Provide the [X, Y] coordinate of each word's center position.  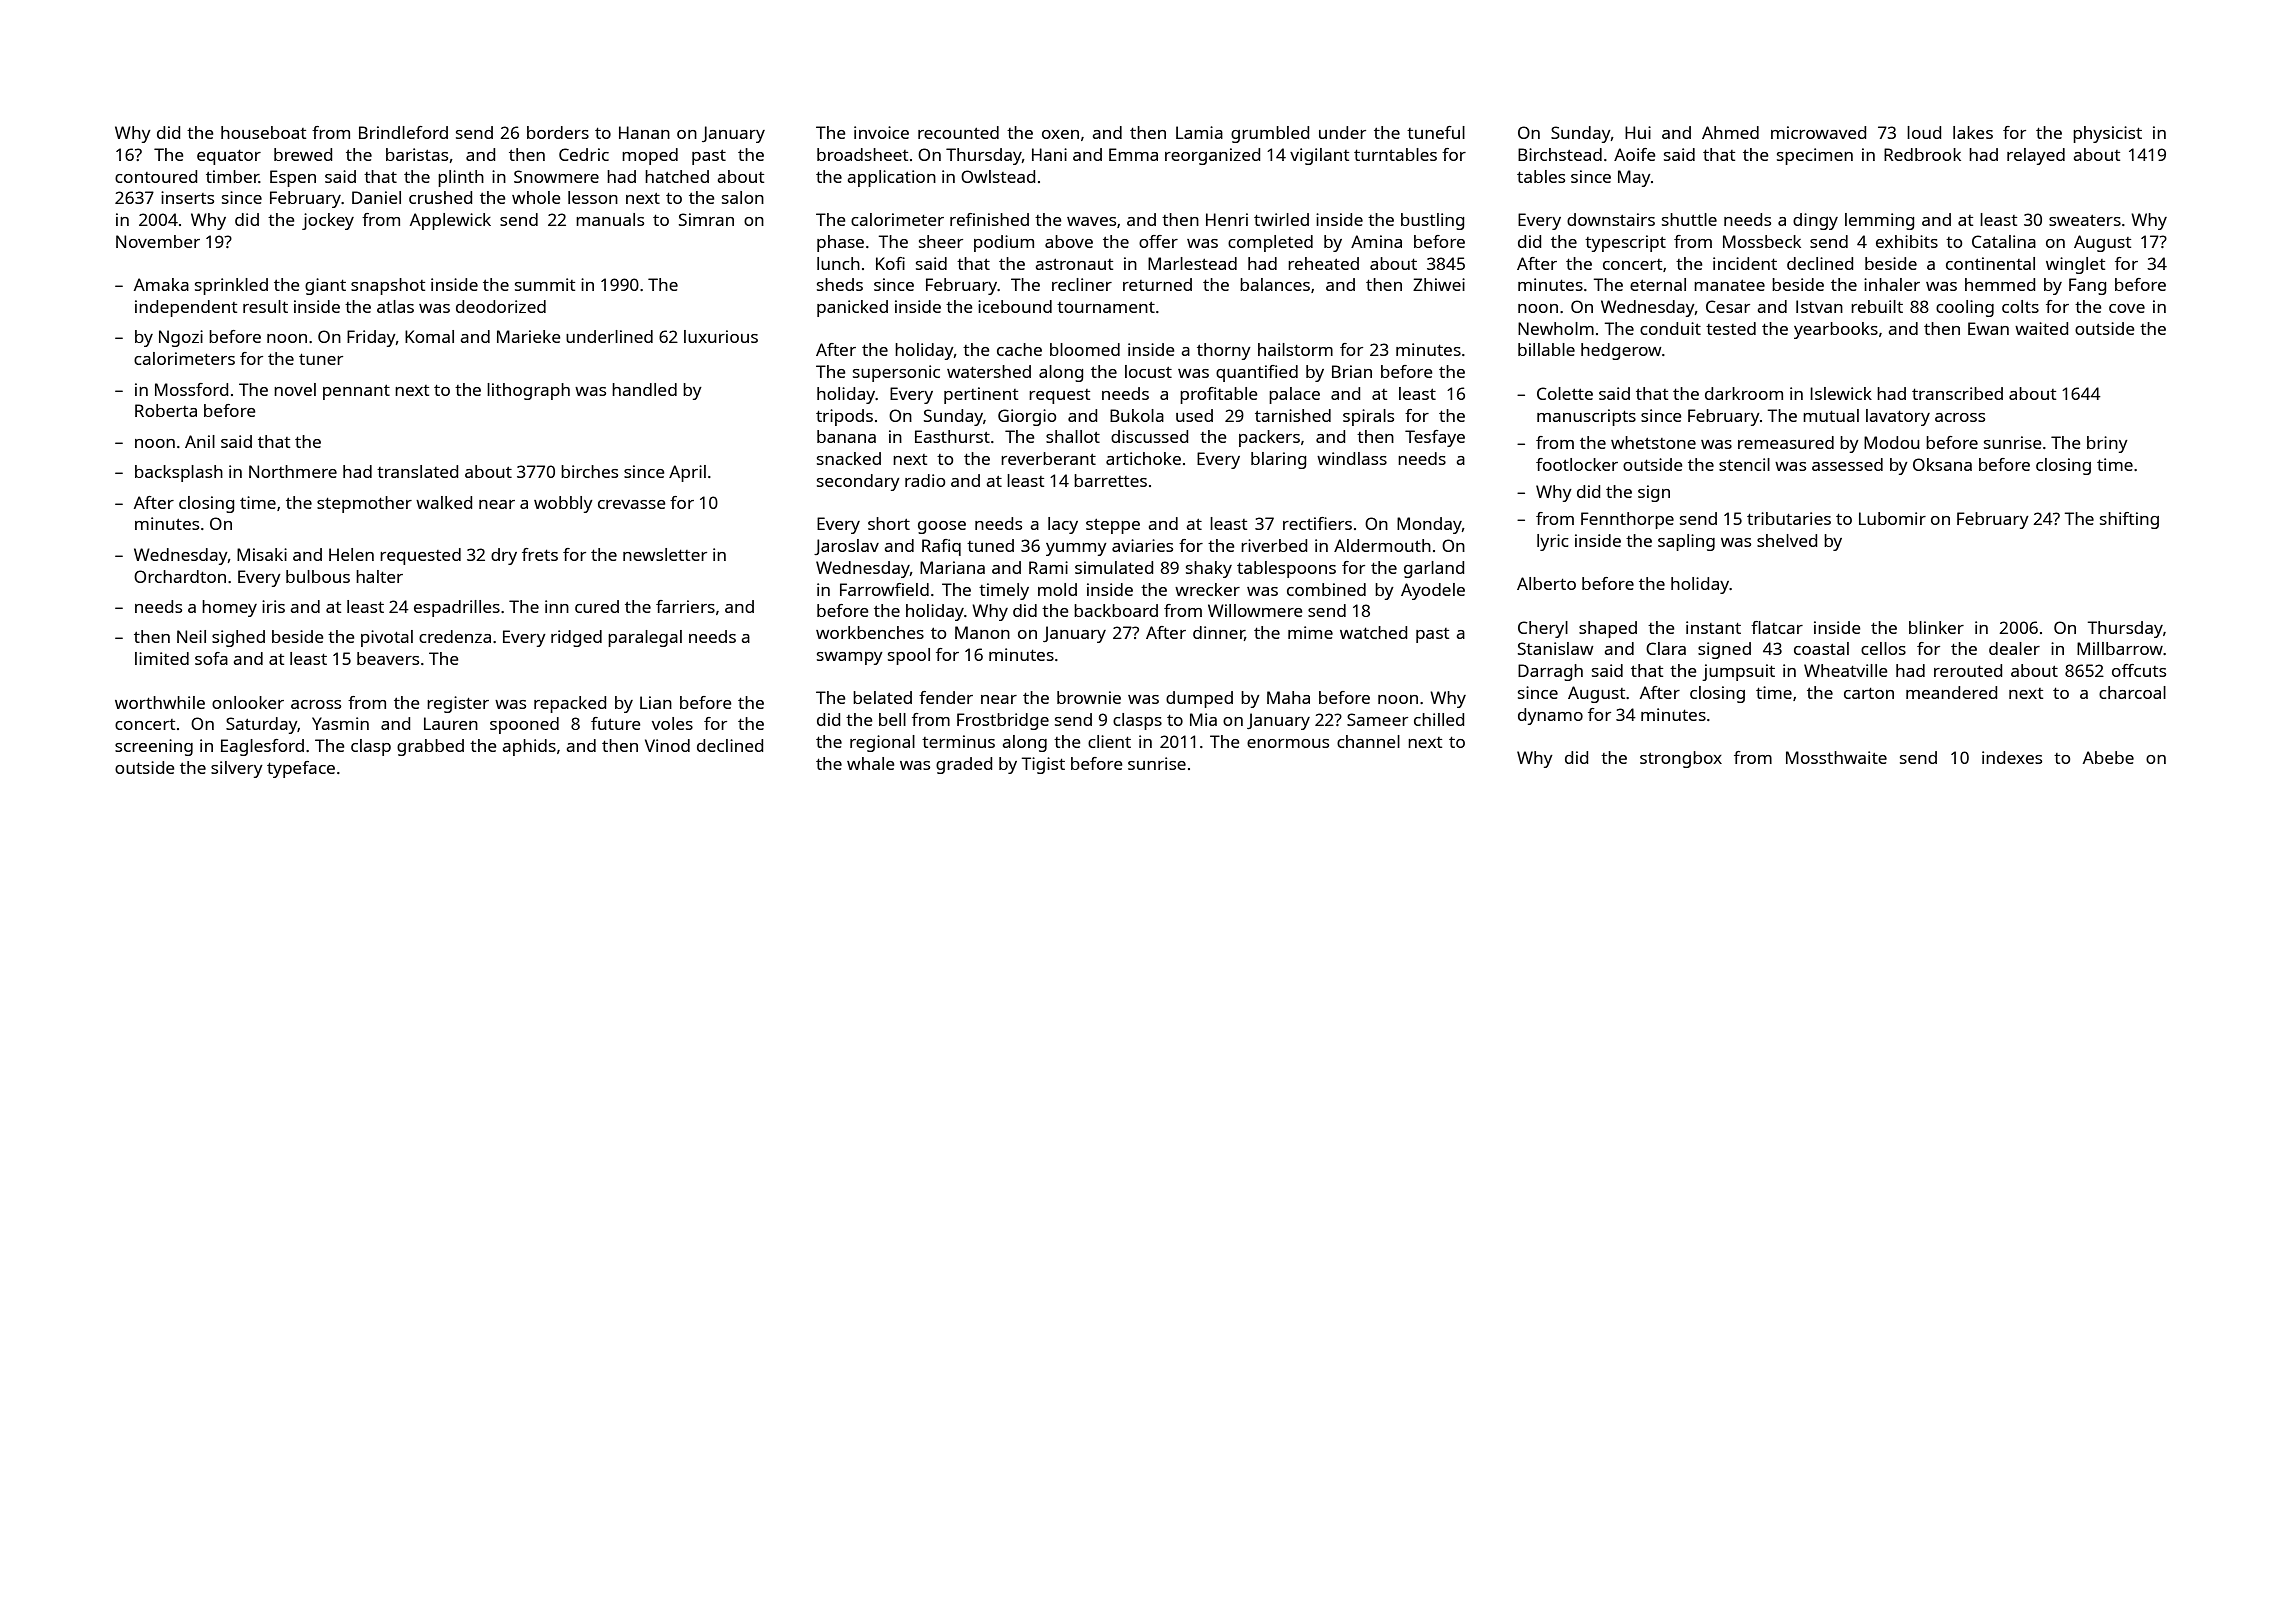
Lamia [1199, 132]
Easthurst [952, 436]
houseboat [263, 132]
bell [892, 719]
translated [417, 471]
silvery [237, 769]
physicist [2107, 134]
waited [2041, 328]
